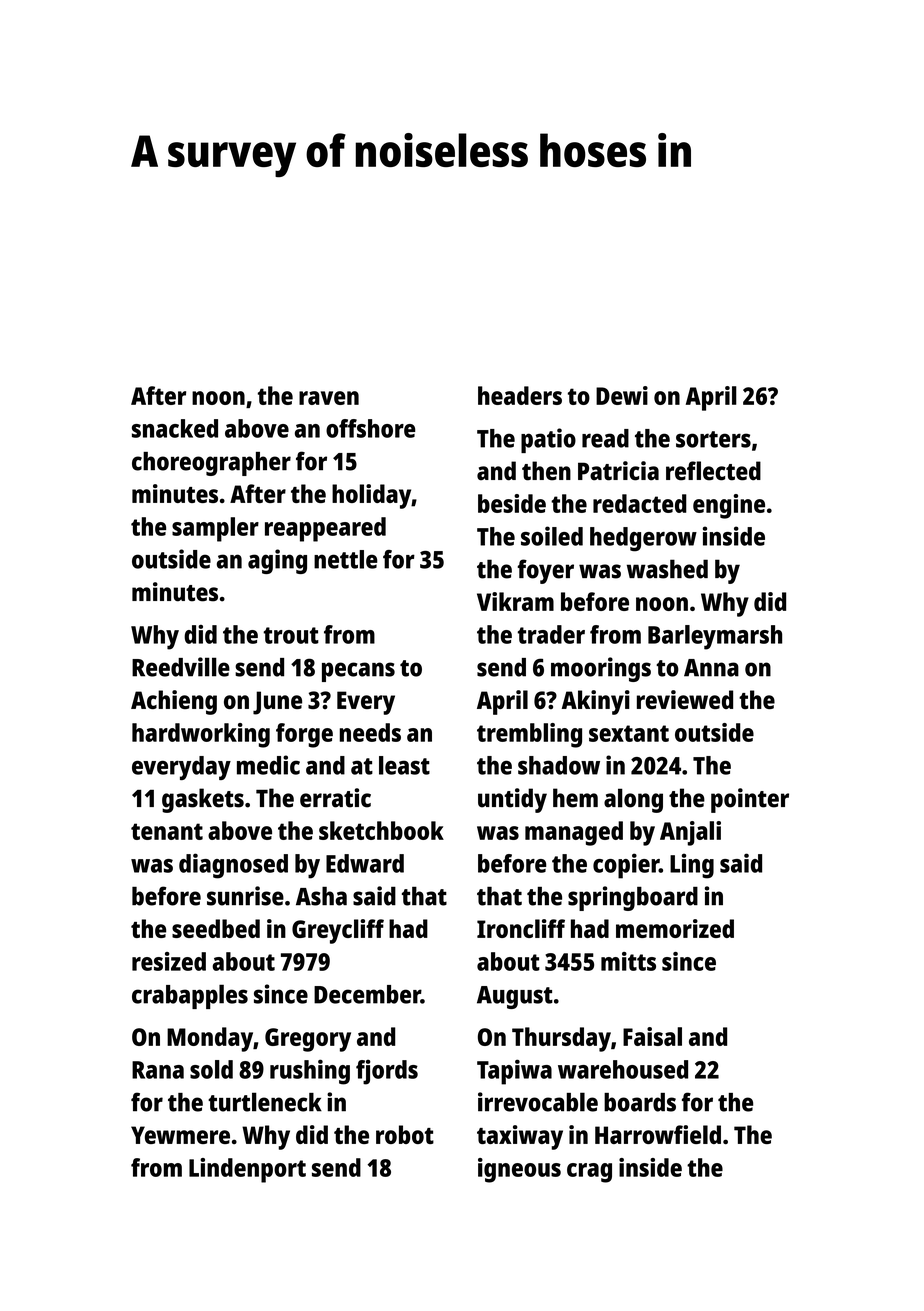 This image has width=924, height=1311. Describe the element at coordinates (675, 928) in the image. I see `memorized` at that location.
